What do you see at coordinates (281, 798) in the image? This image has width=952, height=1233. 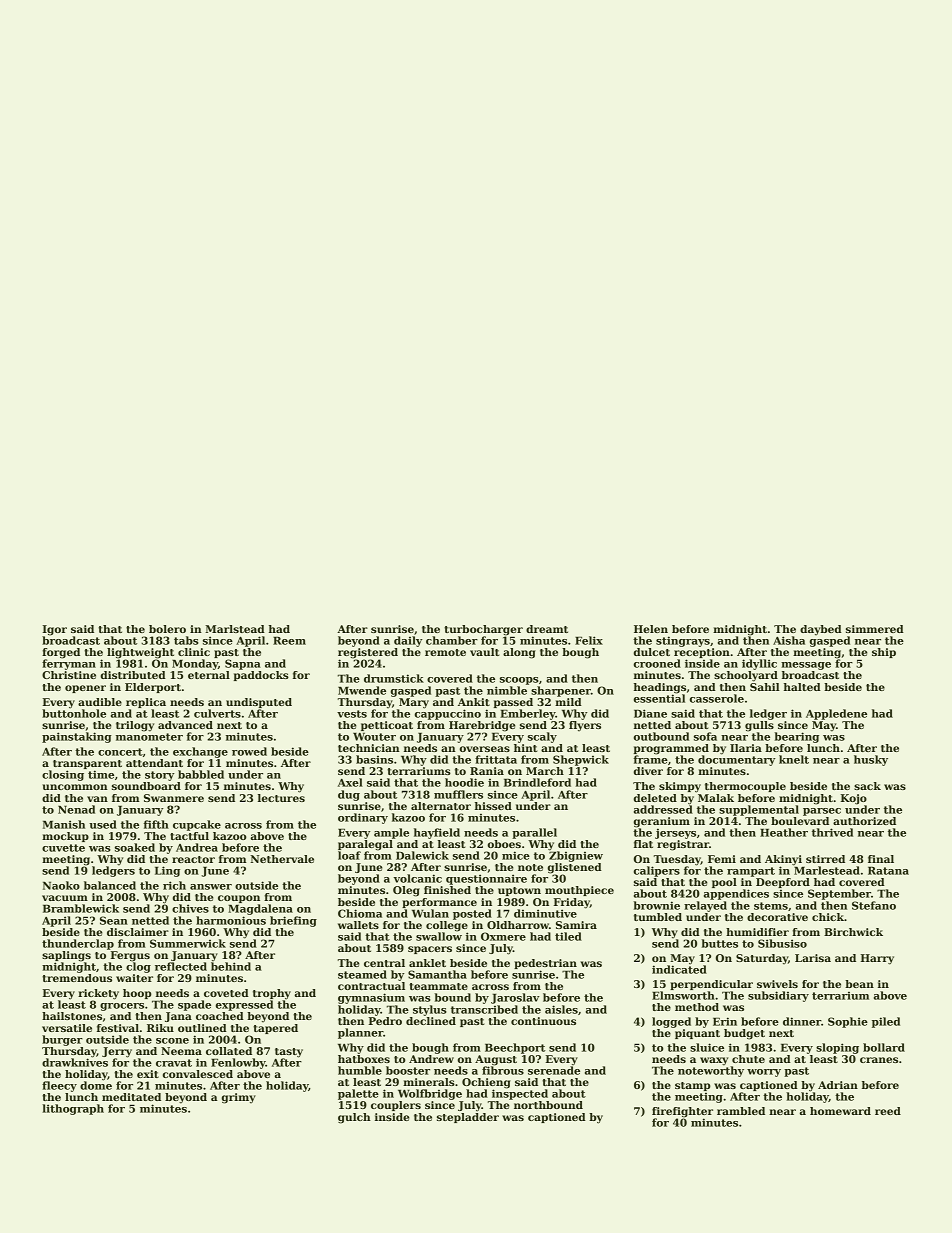 I see `lectures` at bounding box center [281, 798].
